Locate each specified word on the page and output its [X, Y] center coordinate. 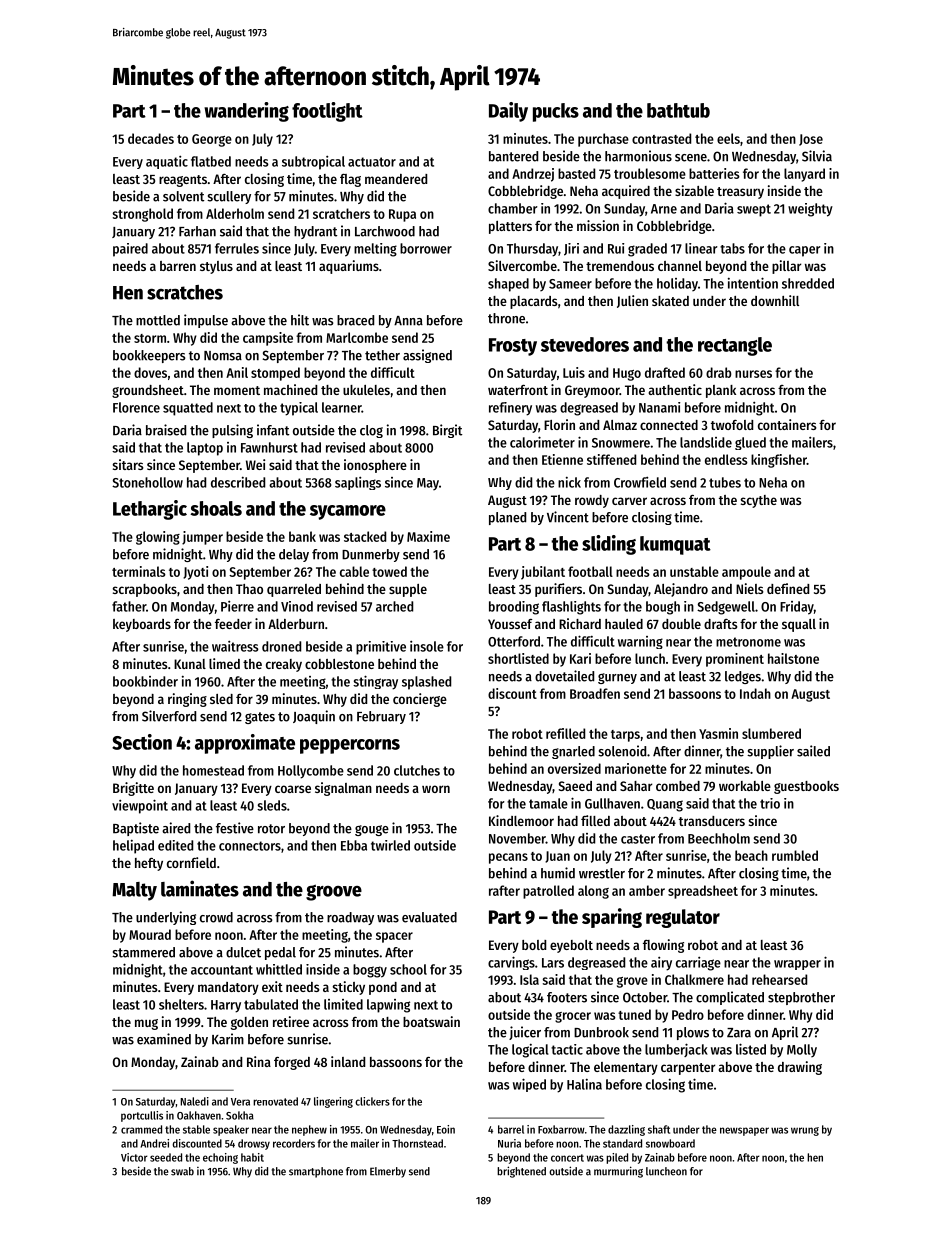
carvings [511, 963]
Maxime [428, 536]
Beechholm [719, 838]
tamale [548, 803]
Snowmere [621, 443]
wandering [246, 112]
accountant [222, 970]
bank [302, 536]
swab [182, 1171]
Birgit [447, 431]
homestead [213, 770]
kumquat [675, 545]
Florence [136, 407]
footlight [327, 112]
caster [638, 839]
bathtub [678, 110]
